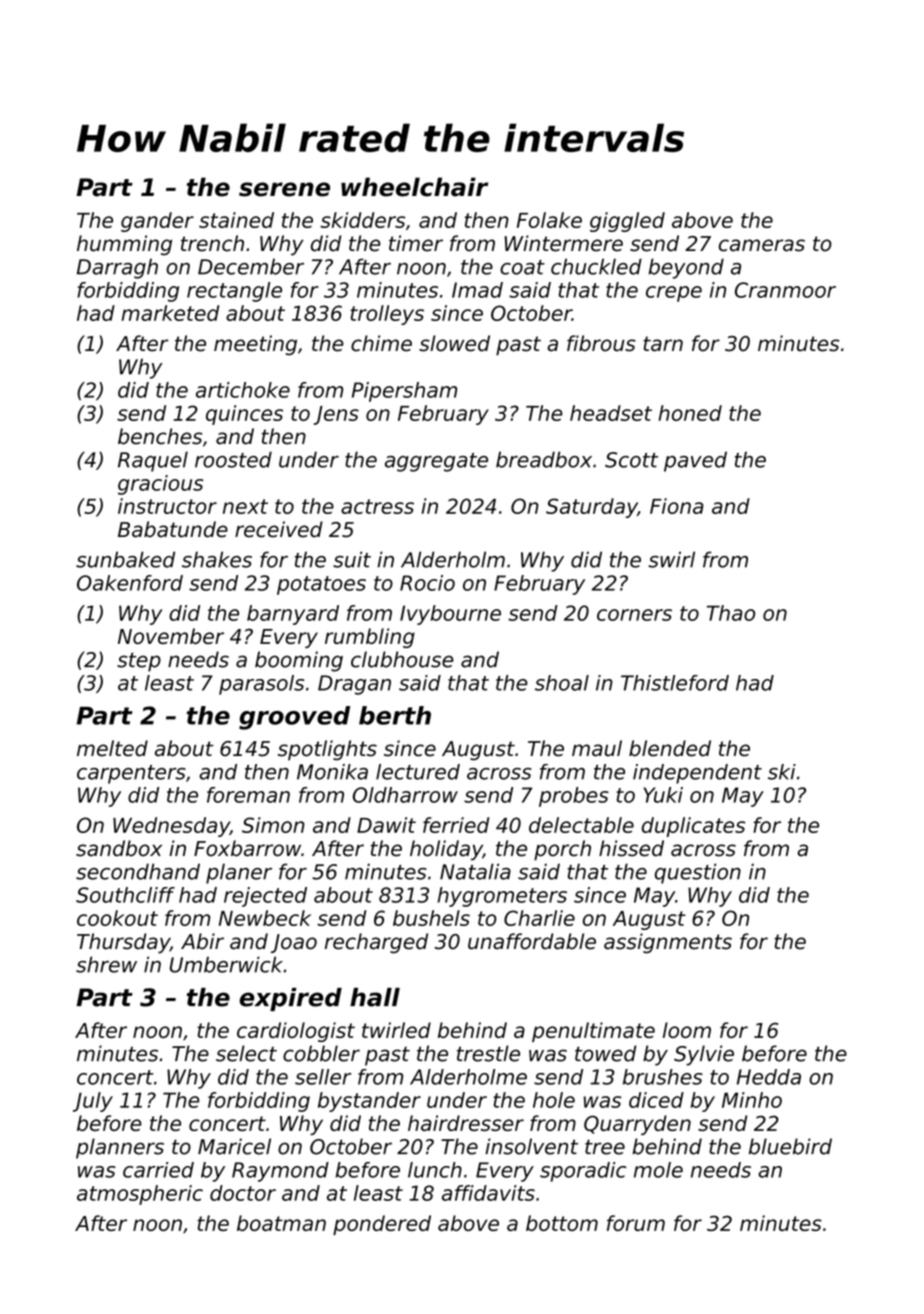 Image resolution: width=924 pixels, height=1314 pixels. Describe the element at coordinates (160, 436) in the image. I see `benches` at that location.
